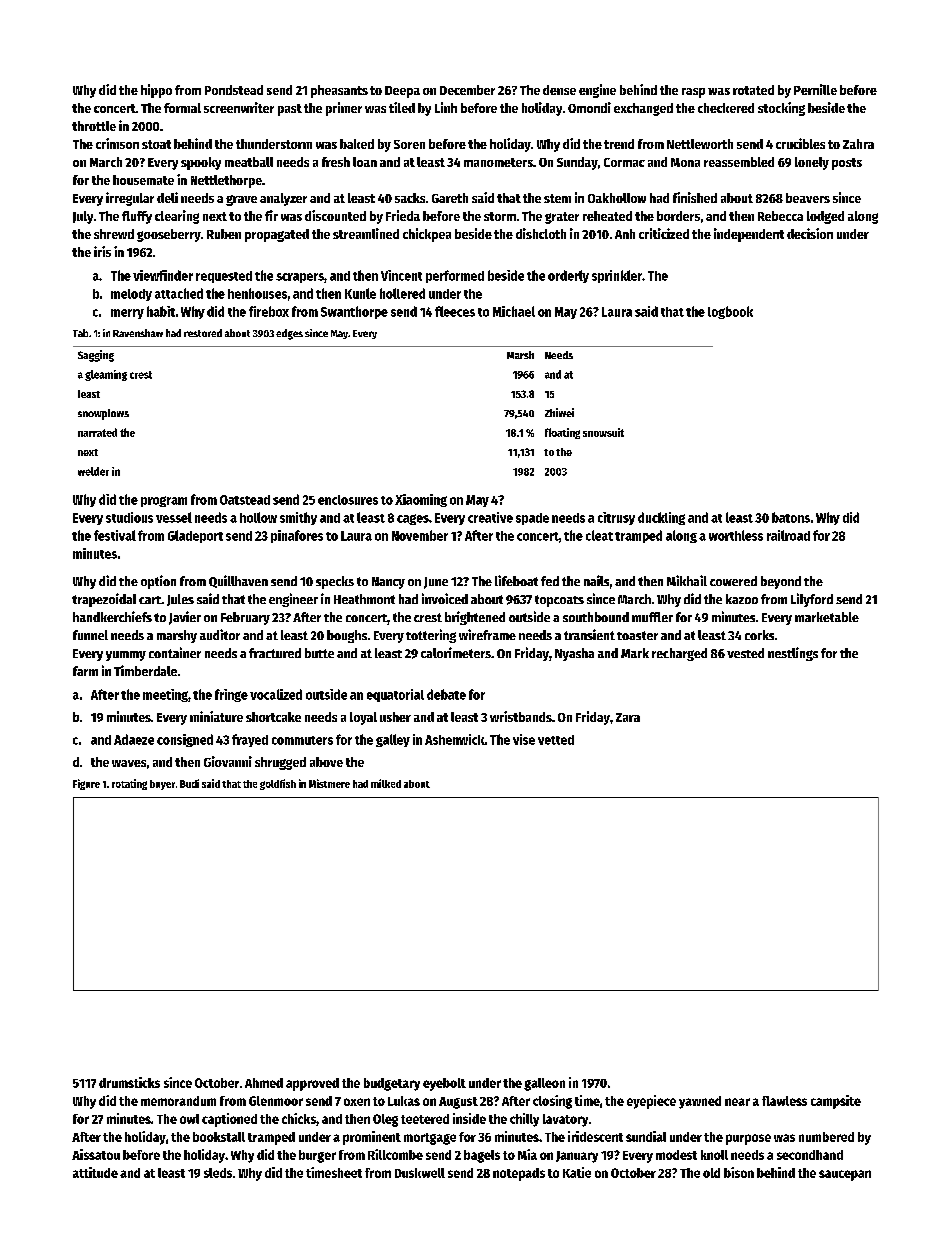 The image size is (952, 1233). Describe the element at coordinates (392, 1084) in the screenshot. I see `budgetary` at that location.
